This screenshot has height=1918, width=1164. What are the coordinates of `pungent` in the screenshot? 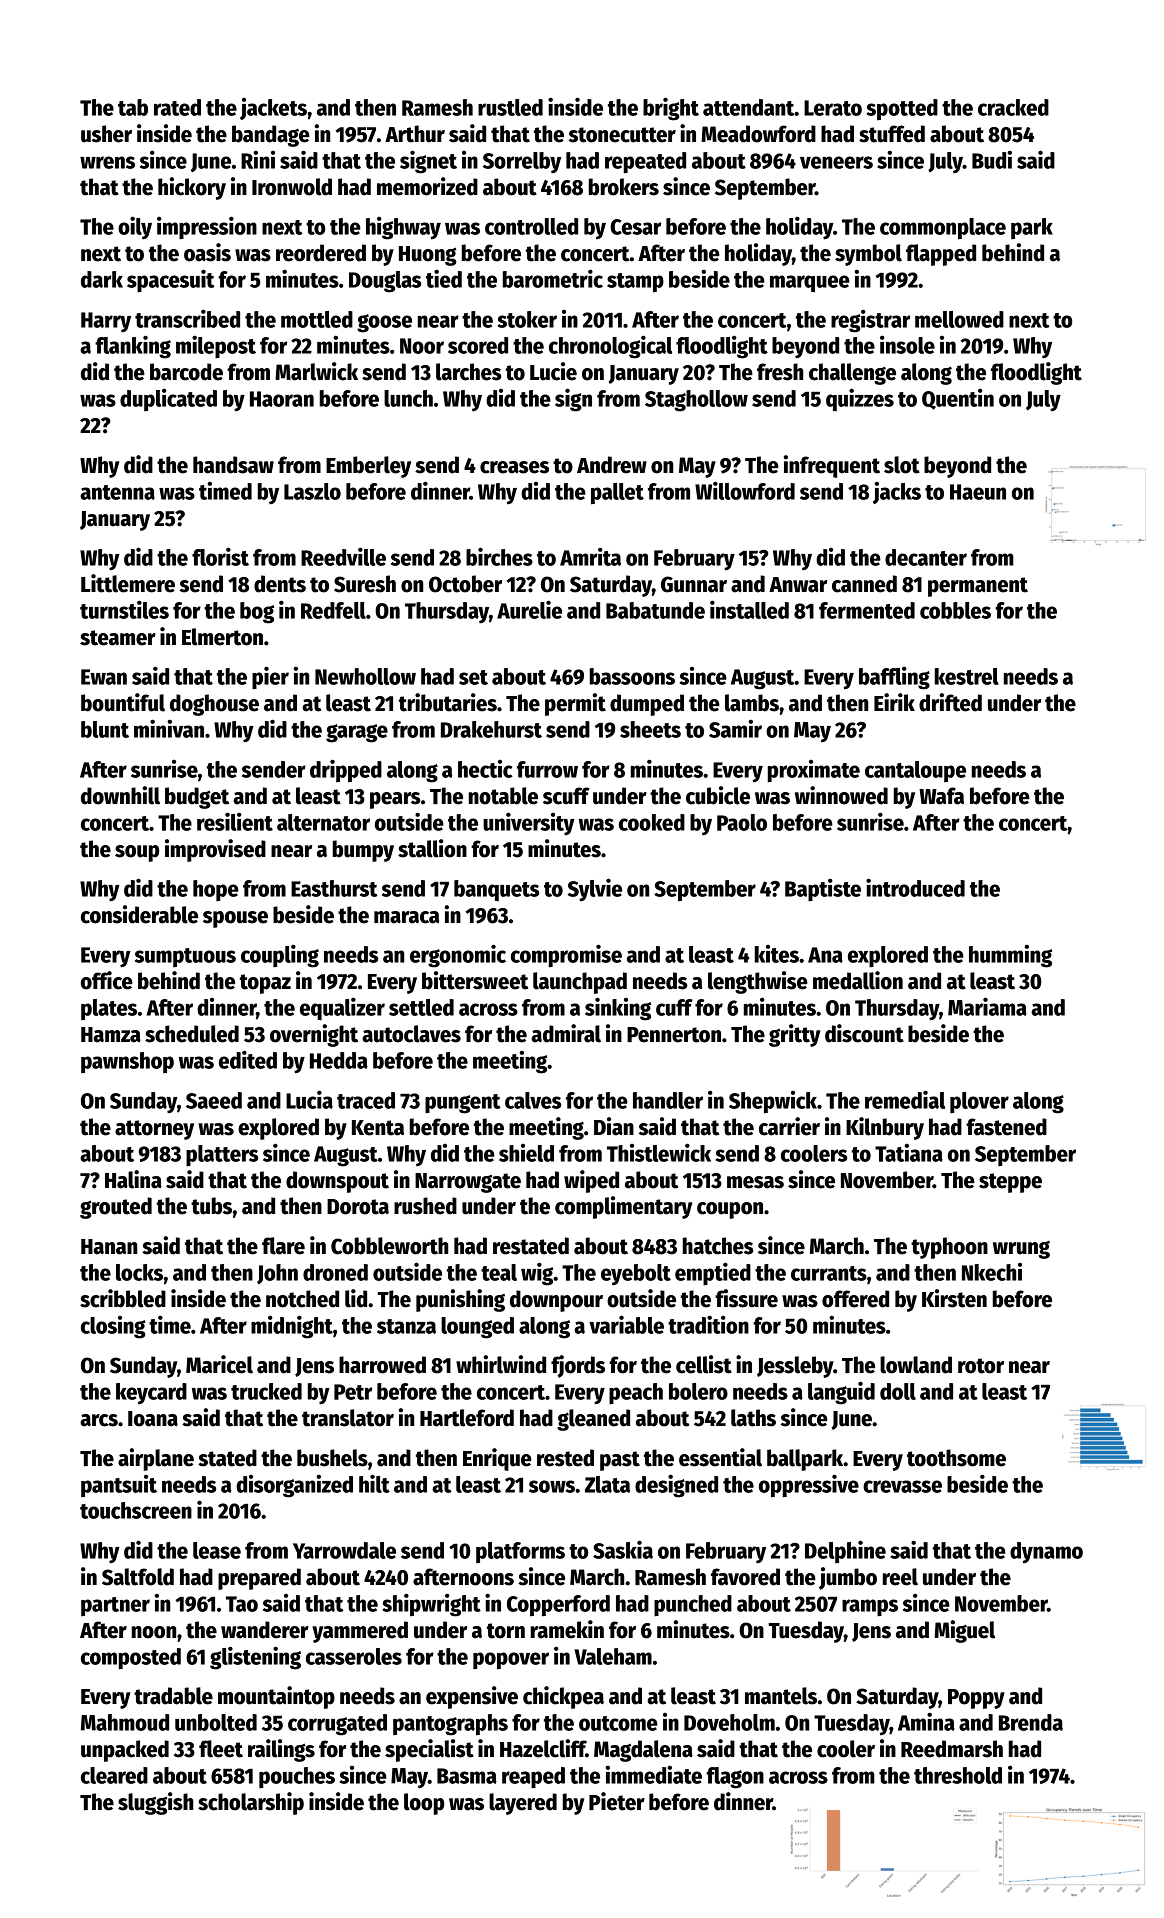 It's located at (463, 1104).
